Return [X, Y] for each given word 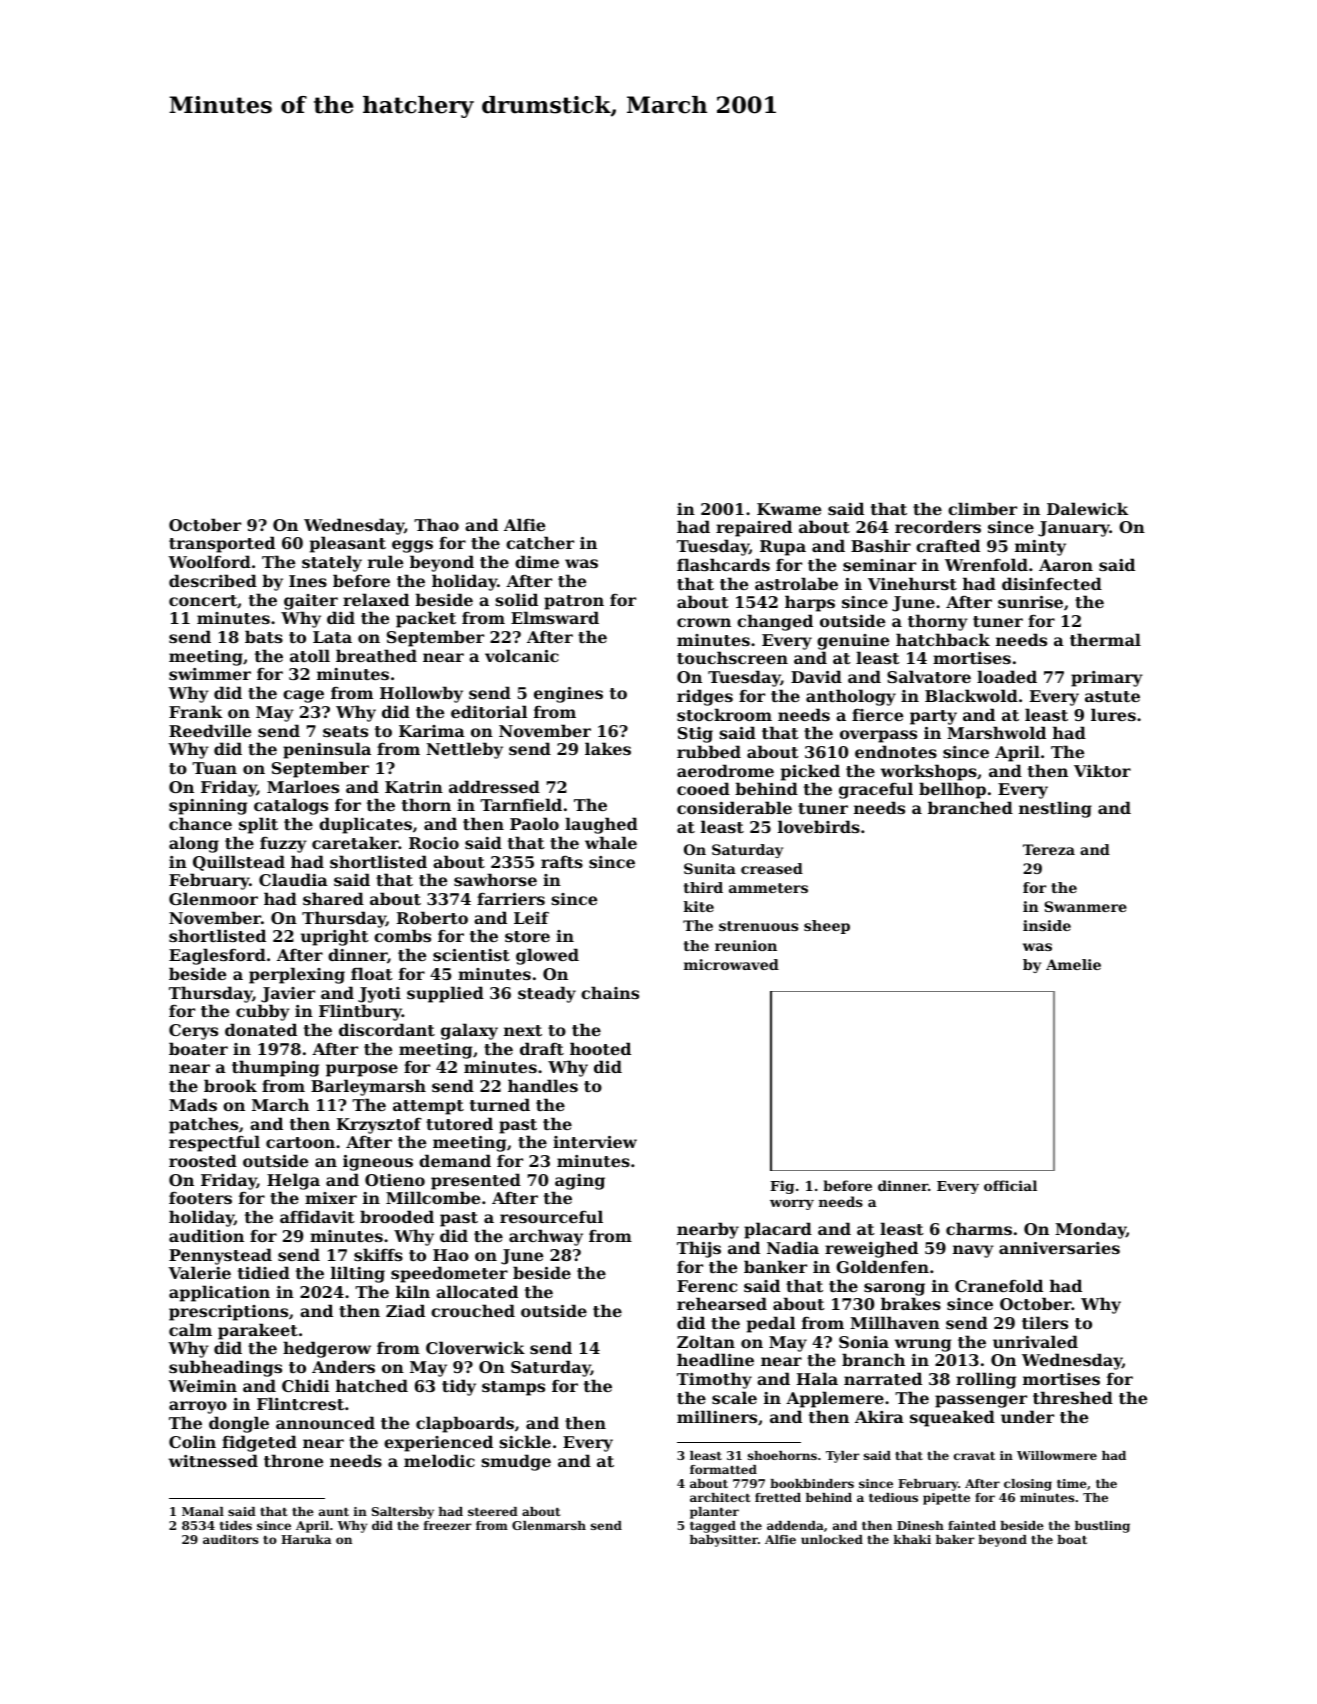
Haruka [306, 1539]
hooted [600, 1048]
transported [222, 544]
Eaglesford [217, 956]
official [1010, 1185]
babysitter [724, 1541]
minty [1040, 548]
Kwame [789, 509]
